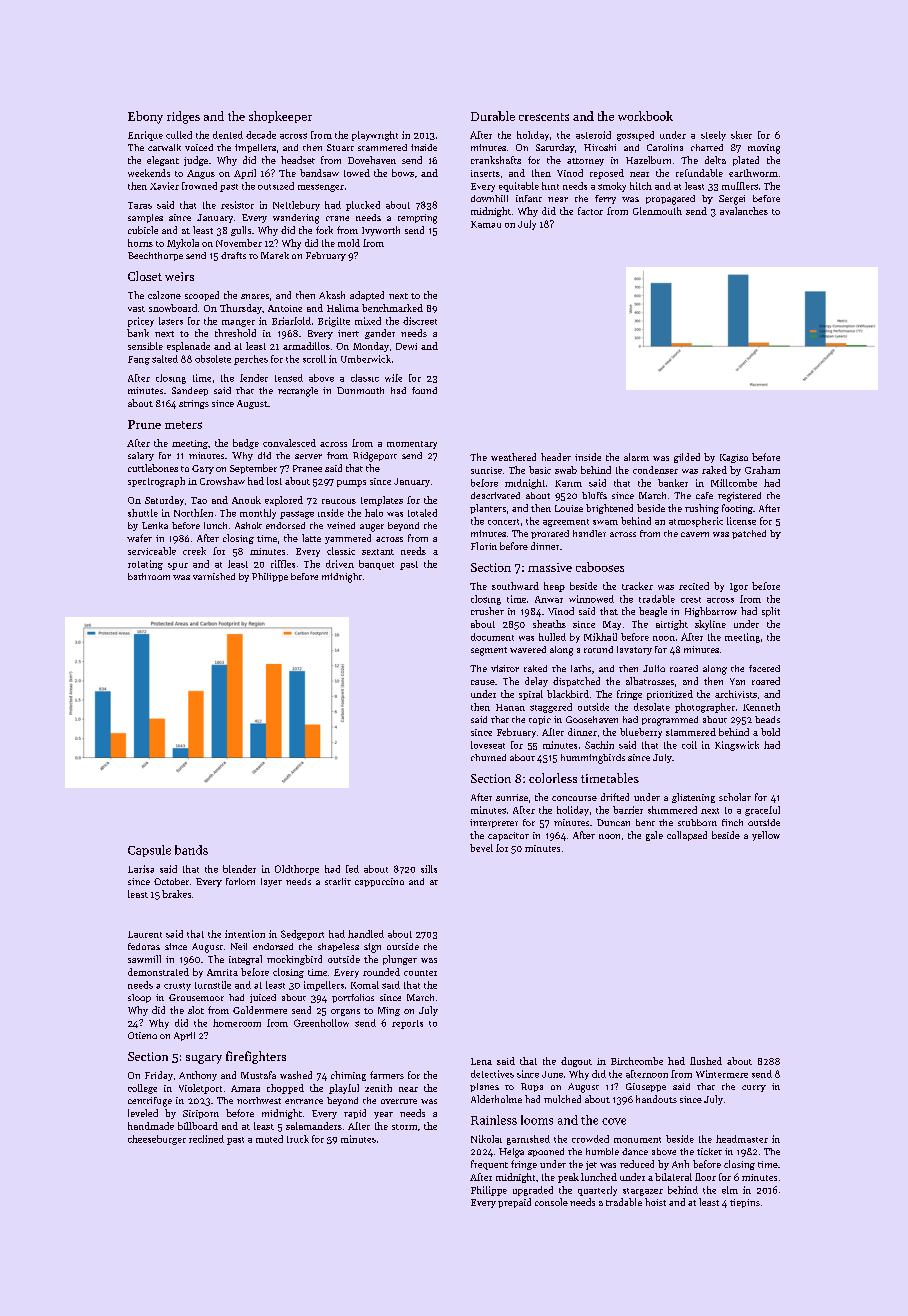 The width and height of the screenshot is (908, 1316). I want to click on gilded, so click(687, 458).
